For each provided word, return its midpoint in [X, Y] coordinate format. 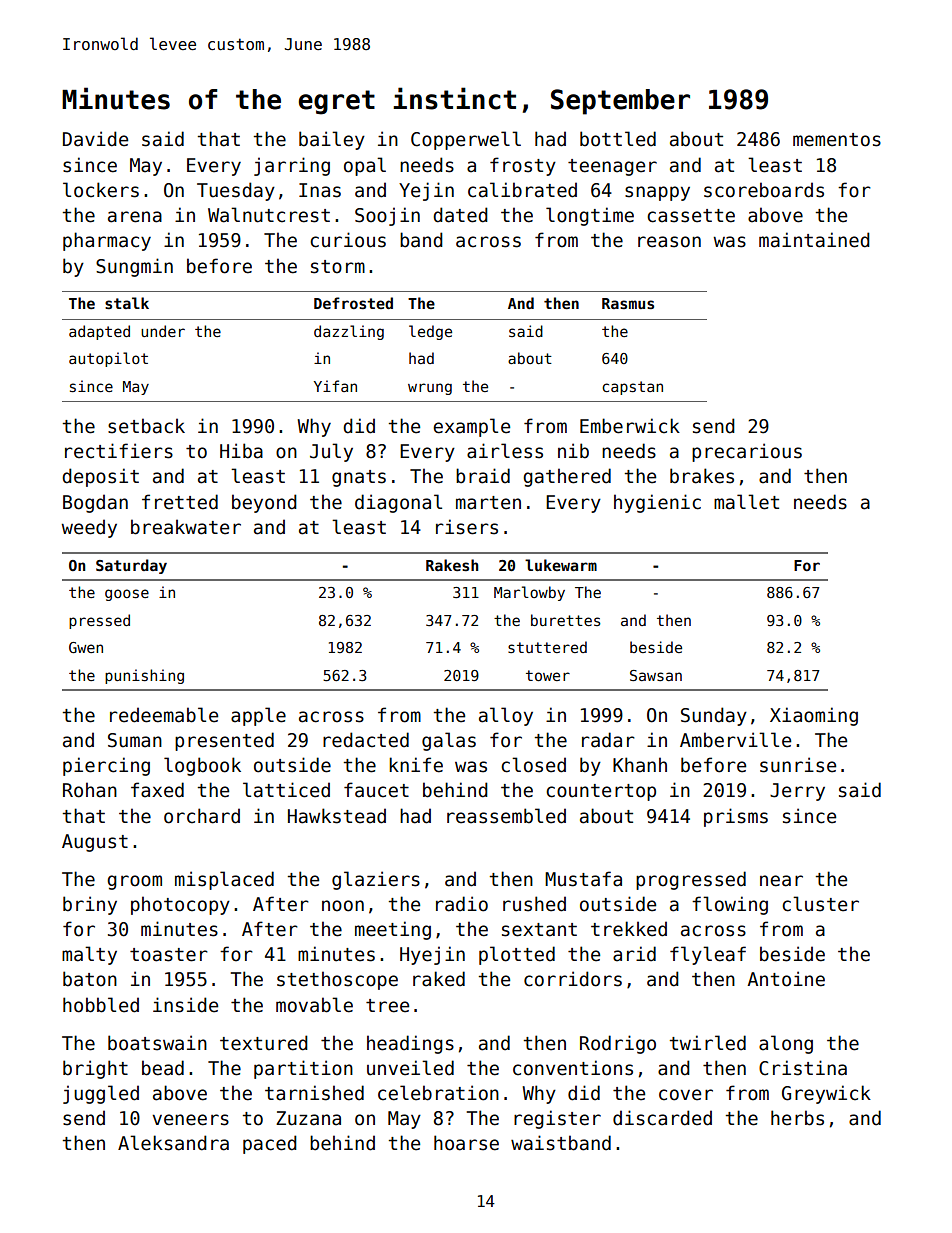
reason [669, 242]
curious [348, 240]
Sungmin [134, 267]
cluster [820, 904]
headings [410, 1044]
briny [90, 905]
